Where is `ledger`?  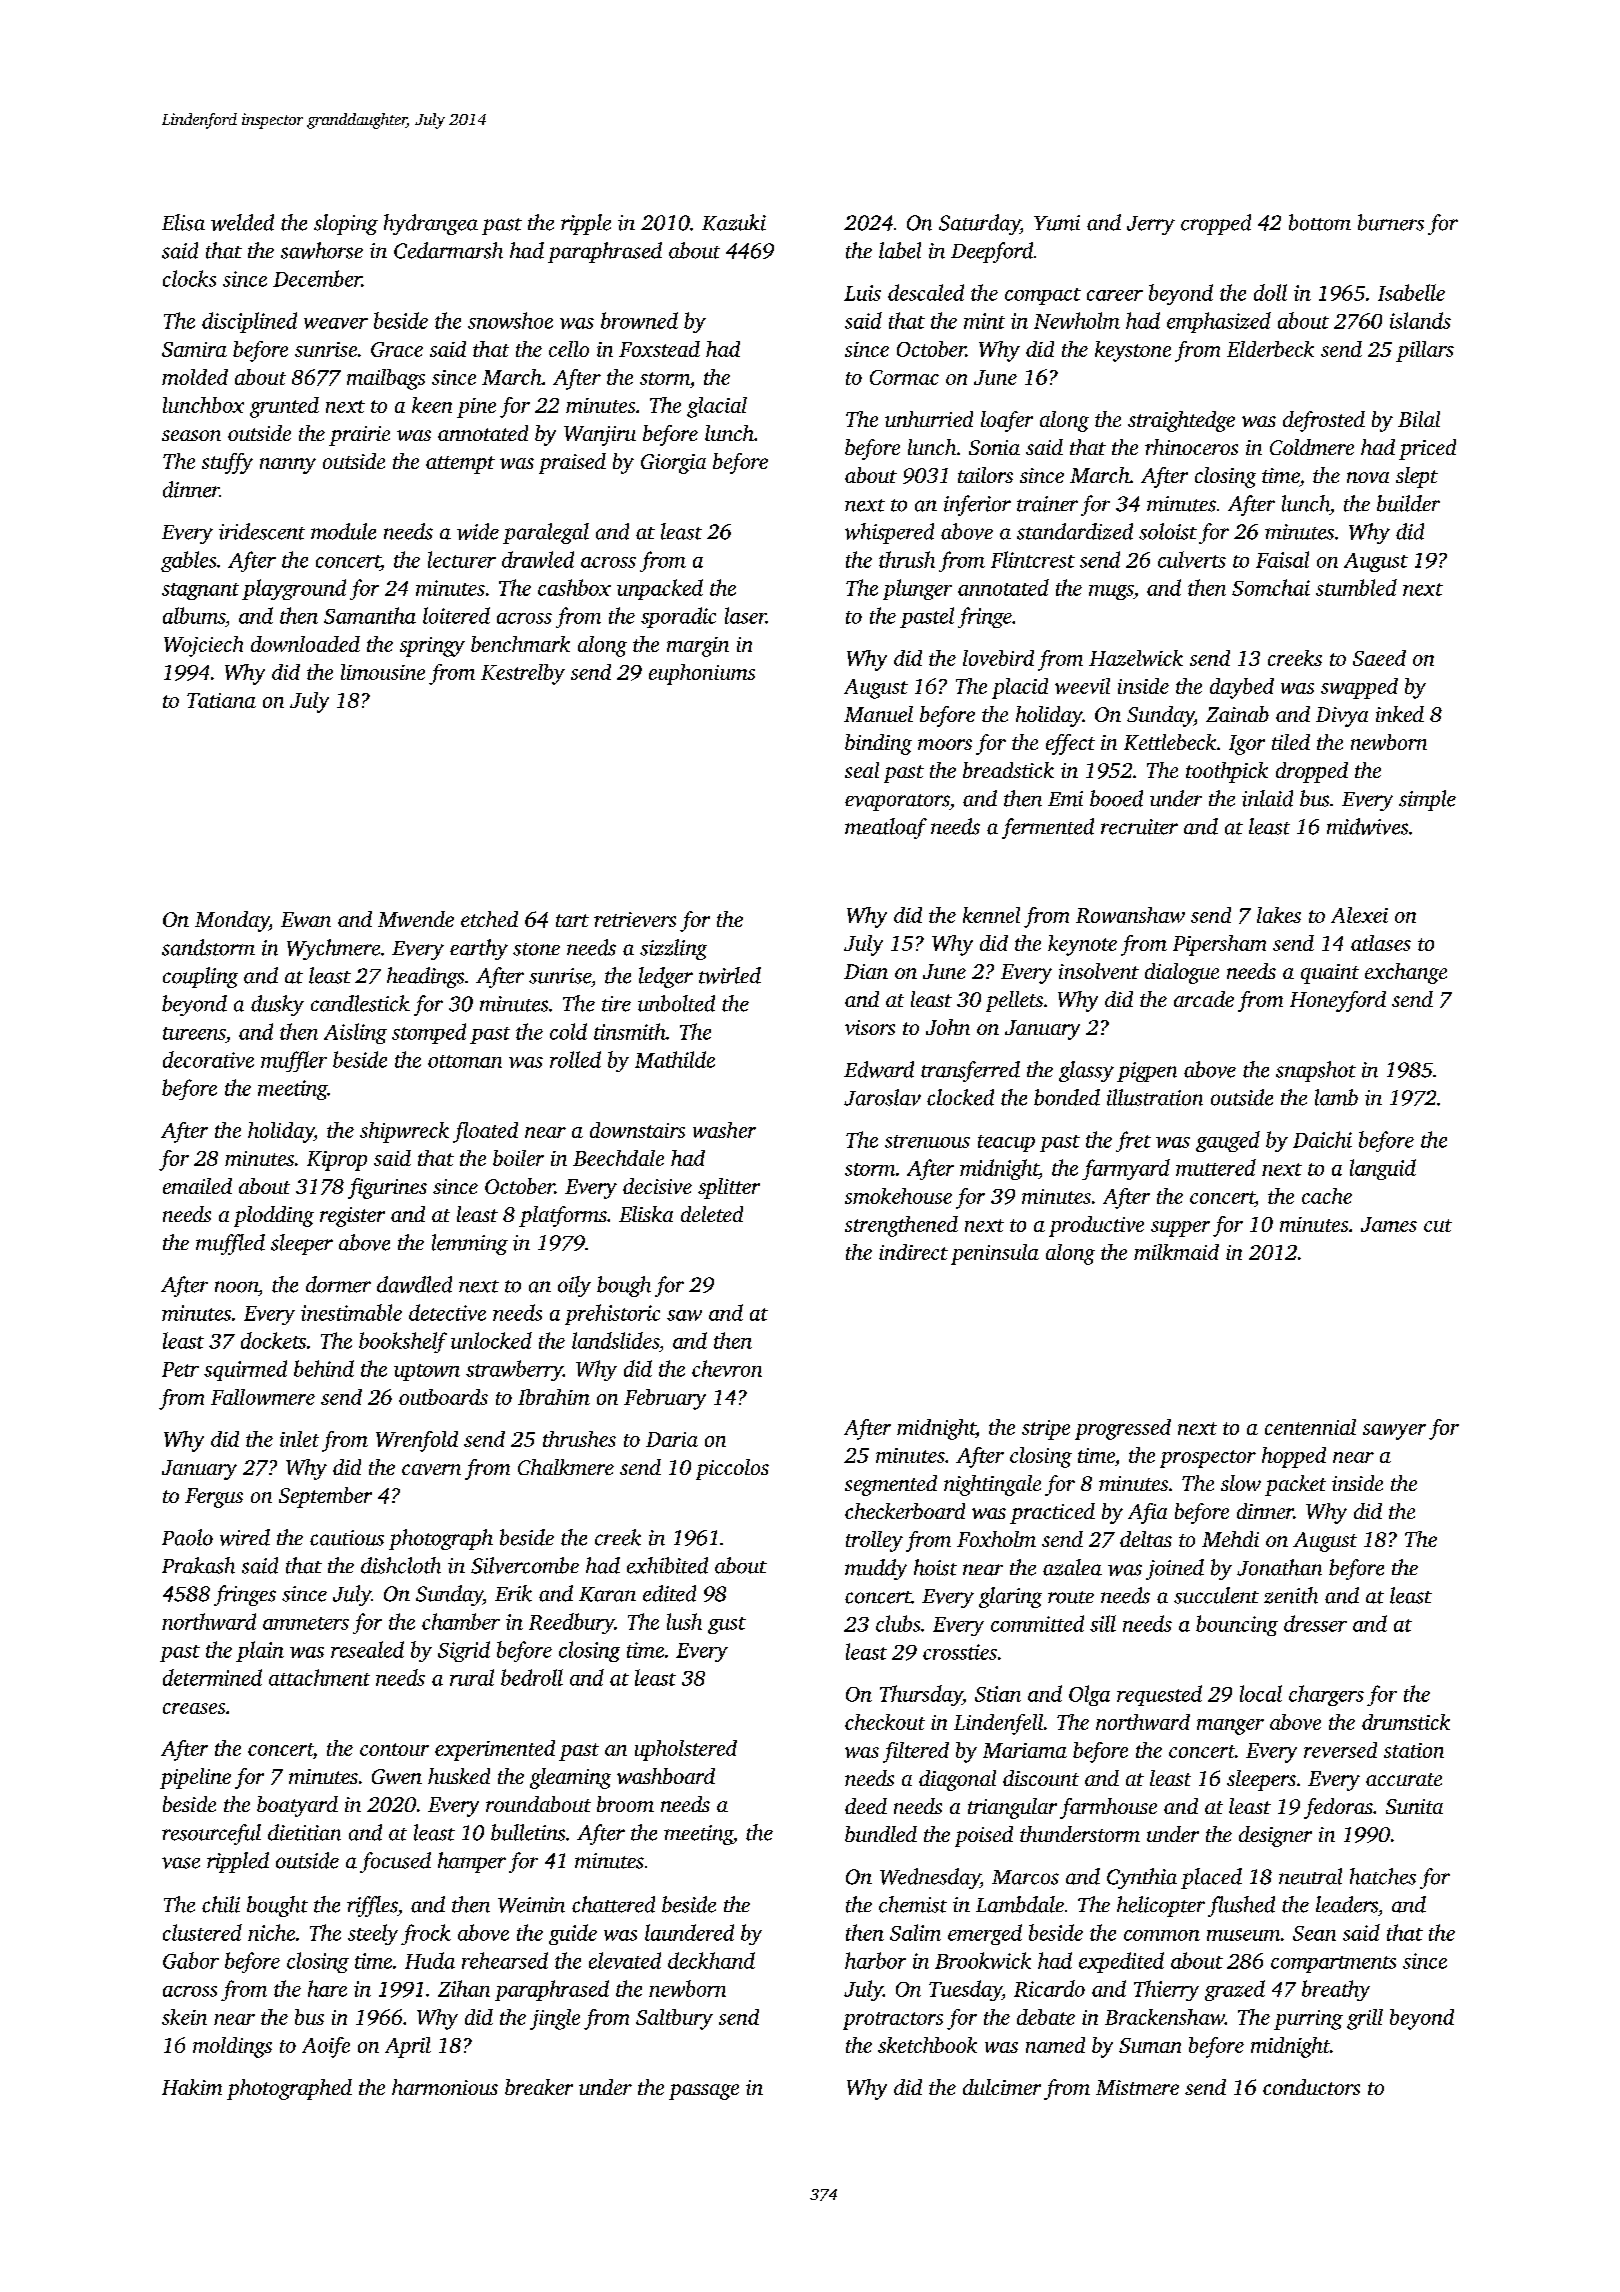
ledger is located at coordinates (666, 977).
